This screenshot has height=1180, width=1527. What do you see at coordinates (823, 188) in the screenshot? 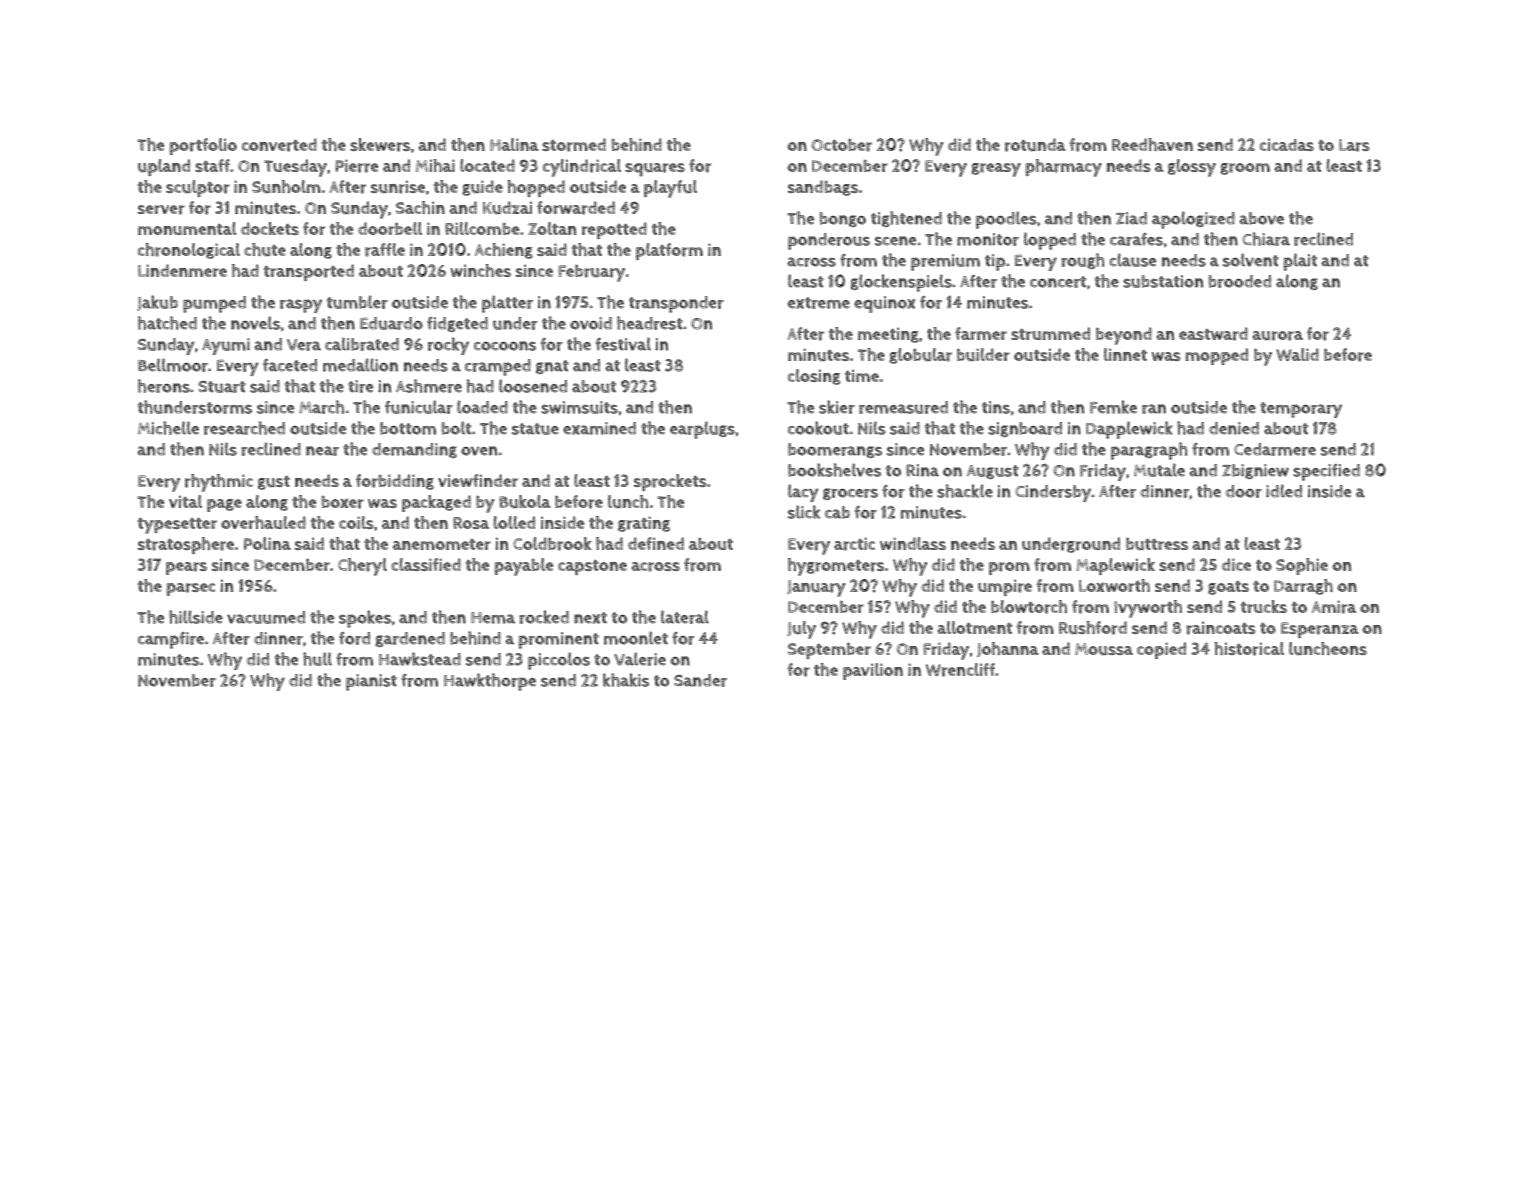
I see `sandbags` at bounding box center [823, 188].
